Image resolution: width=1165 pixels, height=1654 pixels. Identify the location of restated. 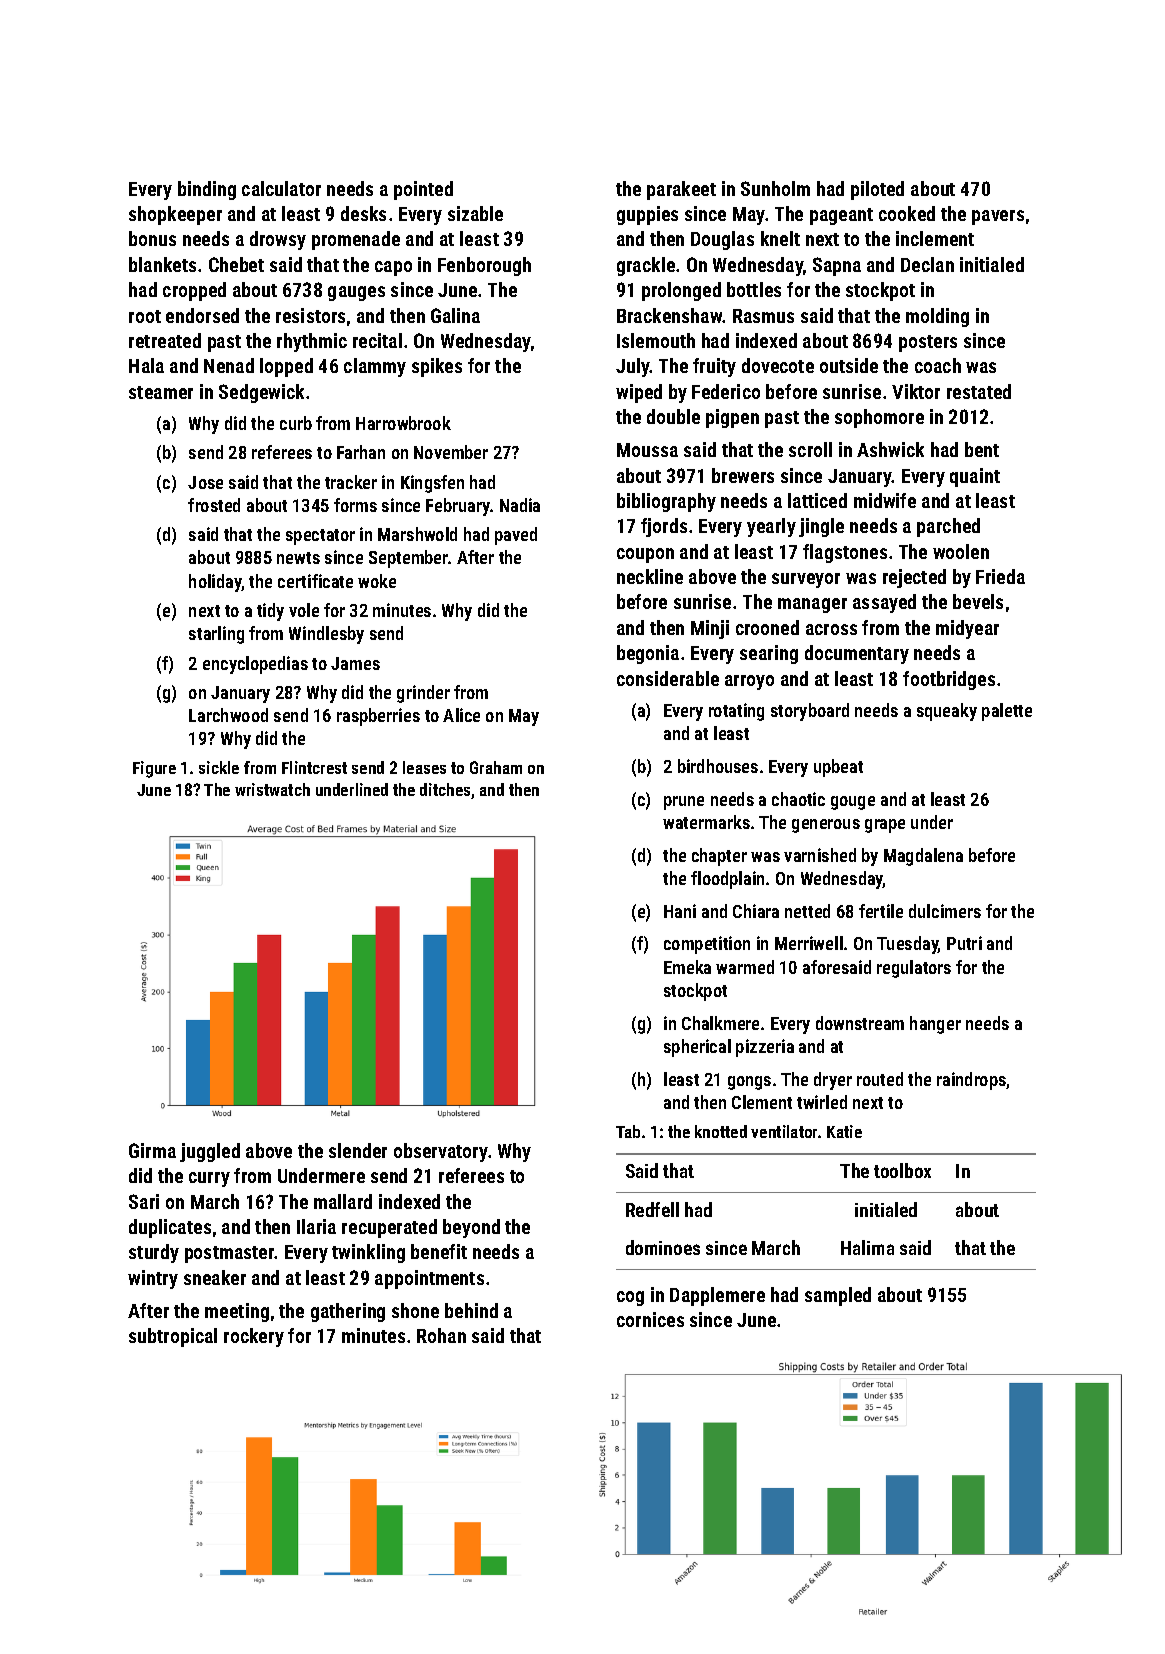
(979, 391).
